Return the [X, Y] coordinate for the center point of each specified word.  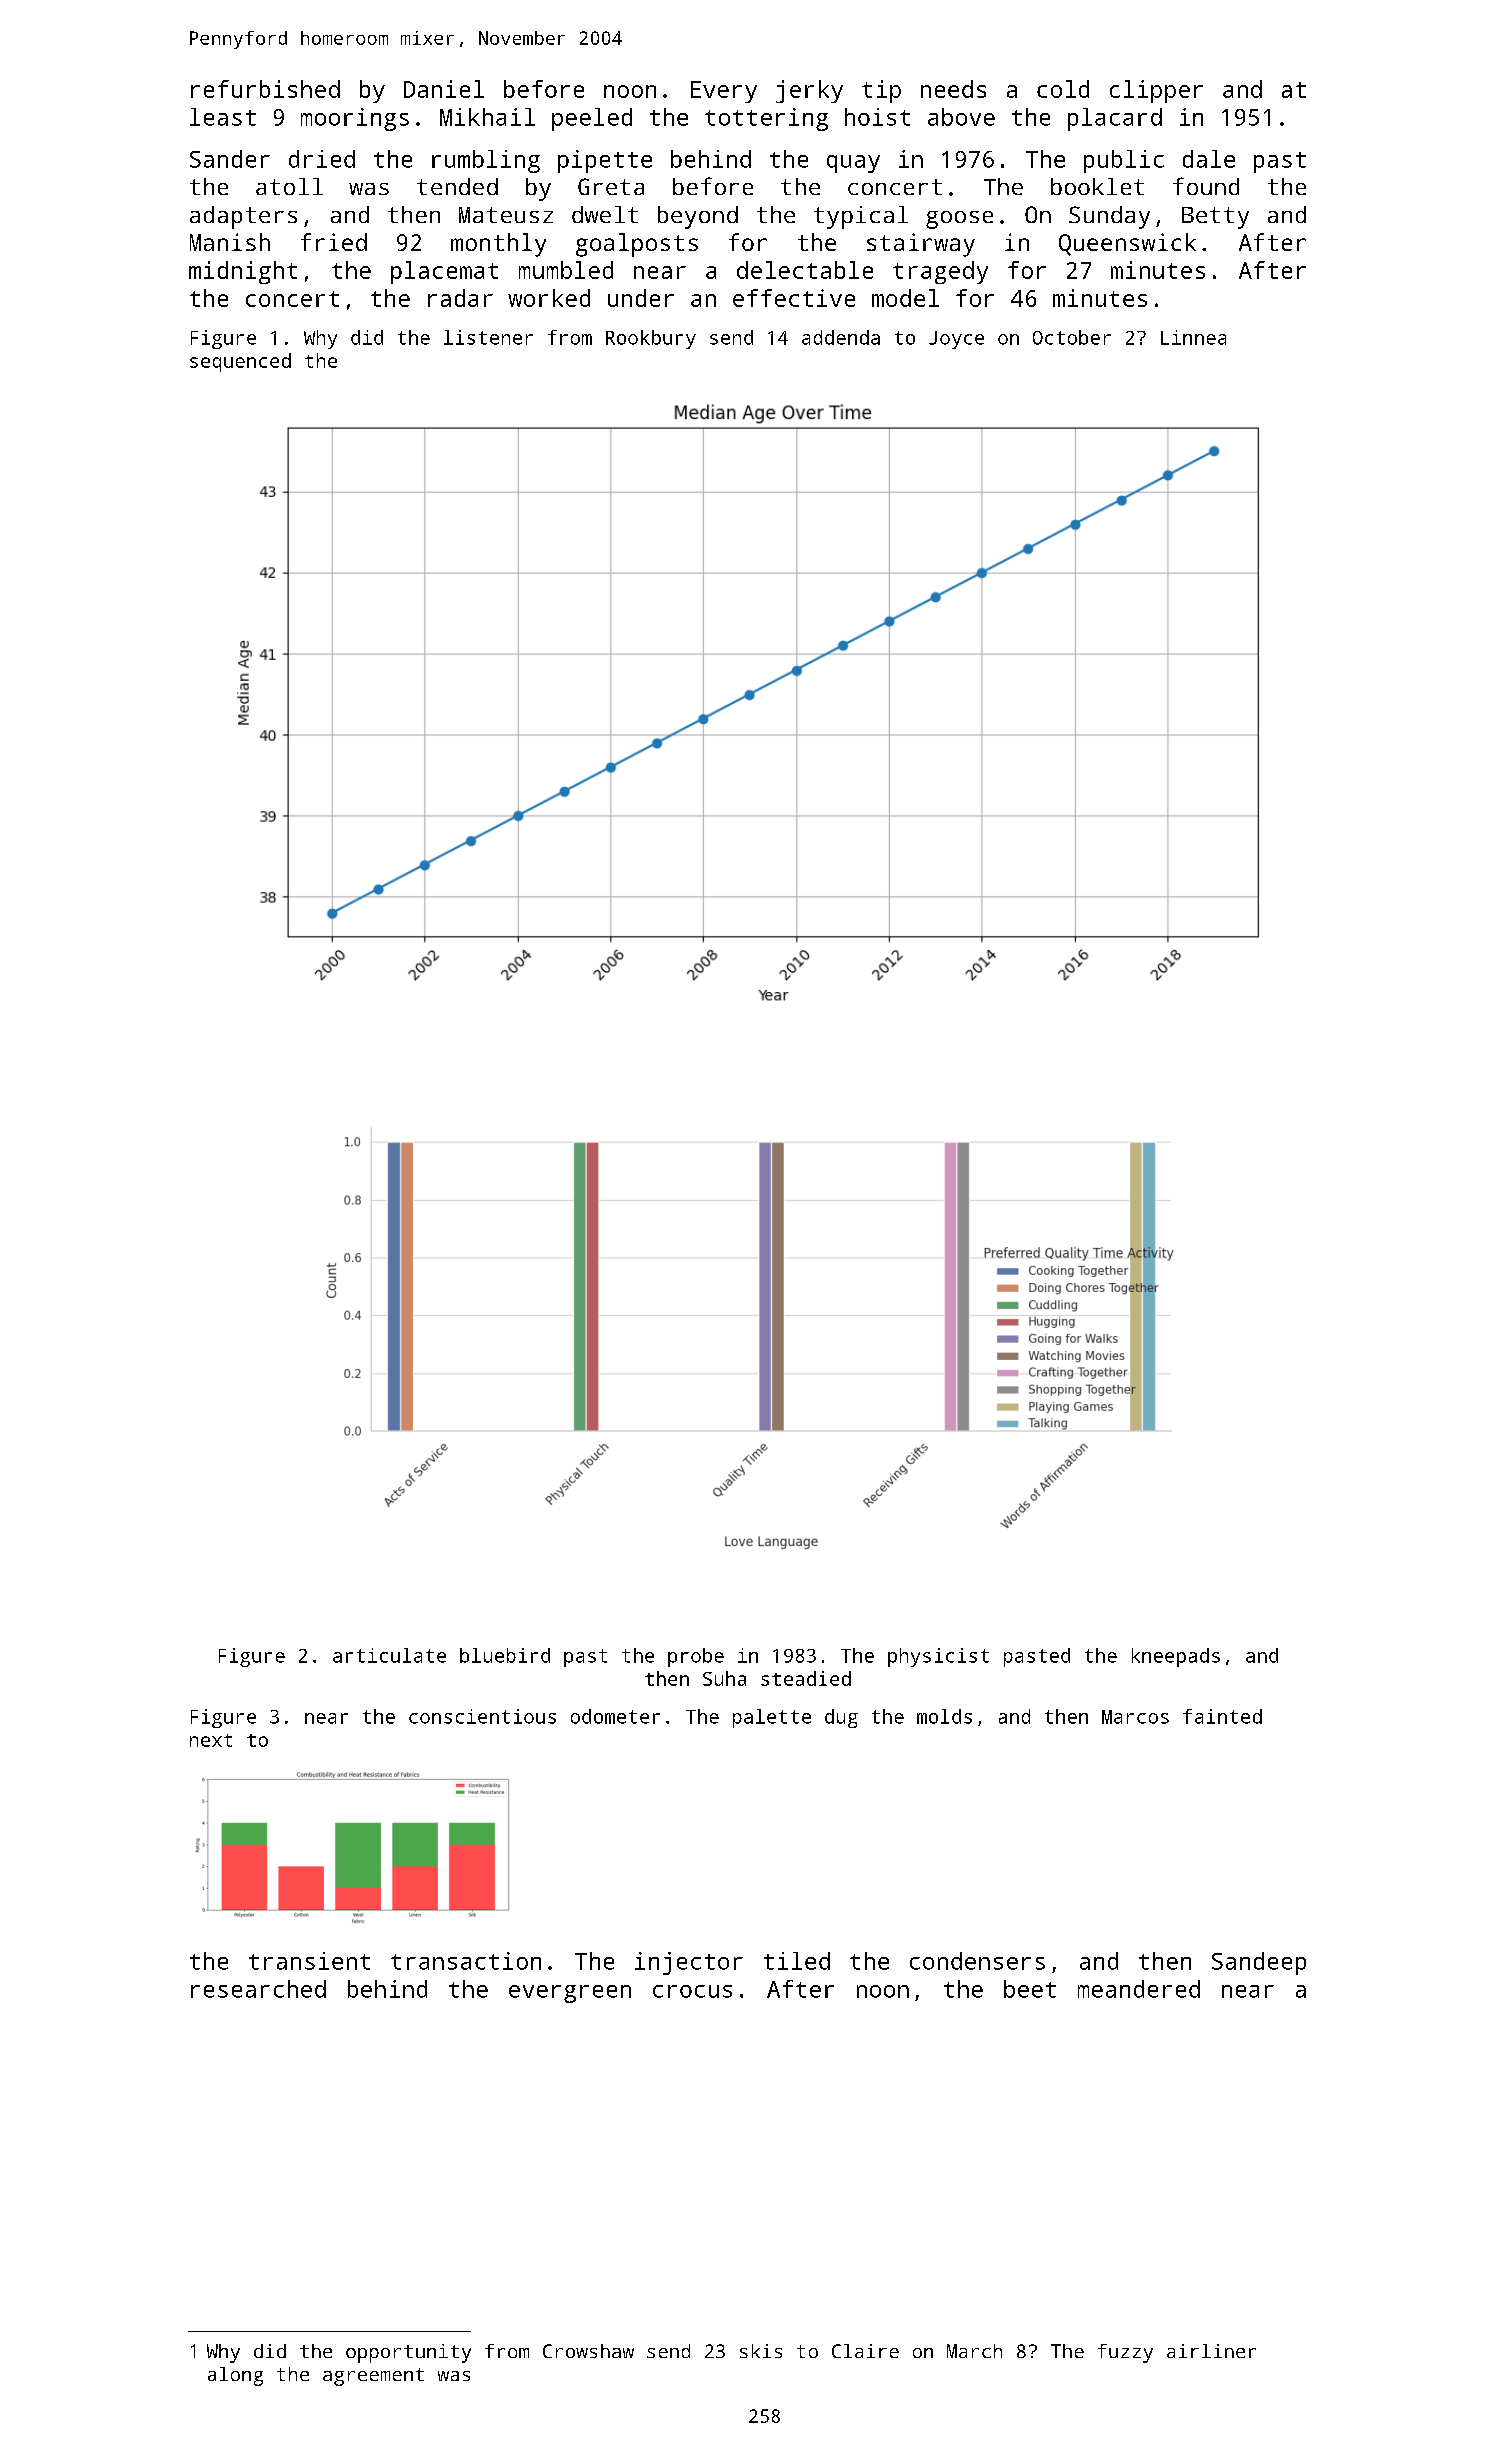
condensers [977, 1961]
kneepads [1176, 1657]
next [211, 1740]
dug [841, 1718]
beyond [698, 217]
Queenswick [1127, 244]
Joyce [956, 340]
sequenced [240, 362]
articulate [389, 1655]
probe [696, 1657]
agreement [373, 2377]
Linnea [1193, 337]
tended [457, 186]
